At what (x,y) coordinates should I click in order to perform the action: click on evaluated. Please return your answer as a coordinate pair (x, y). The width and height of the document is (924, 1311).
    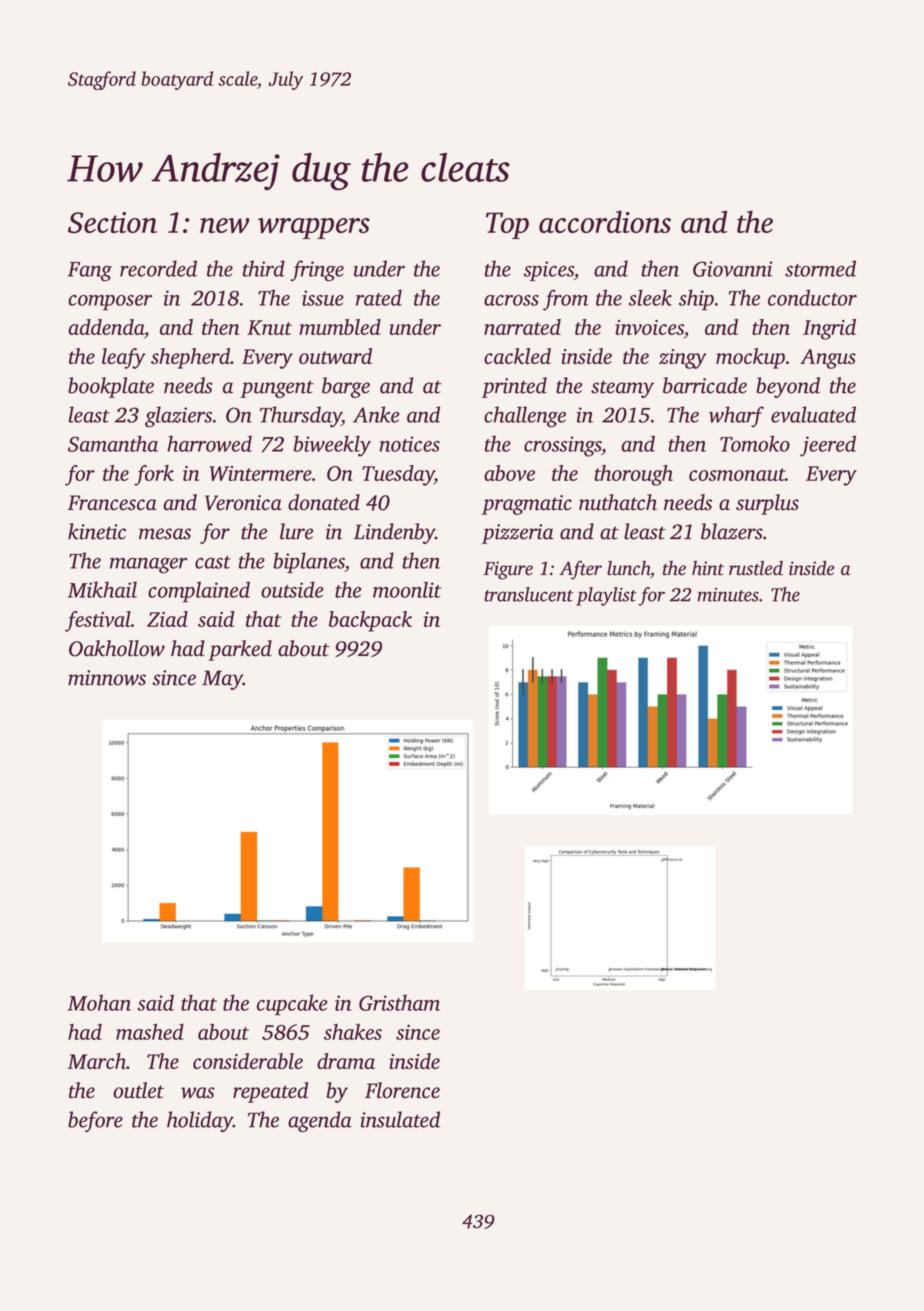
    Looking at the image, I should click on (813, 414).
